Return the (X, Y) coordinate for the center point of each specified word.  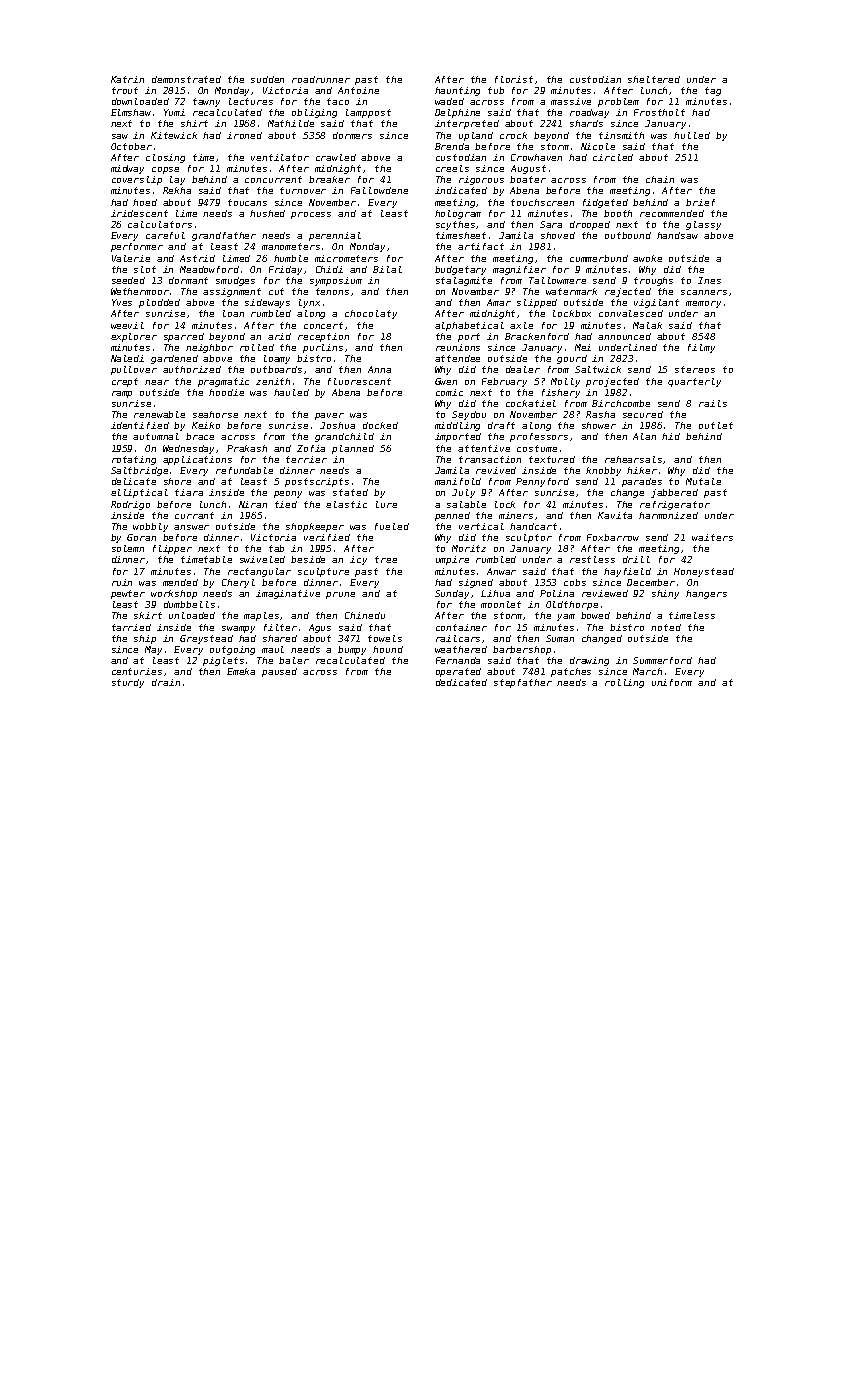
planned (353, 449)
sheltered (654, 79)
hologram (458, 214)
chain (660, 179)
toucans (247, 202)
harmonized (668, 515)
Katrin (127, 79)
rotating (134, 460)
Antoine (358, 90)
